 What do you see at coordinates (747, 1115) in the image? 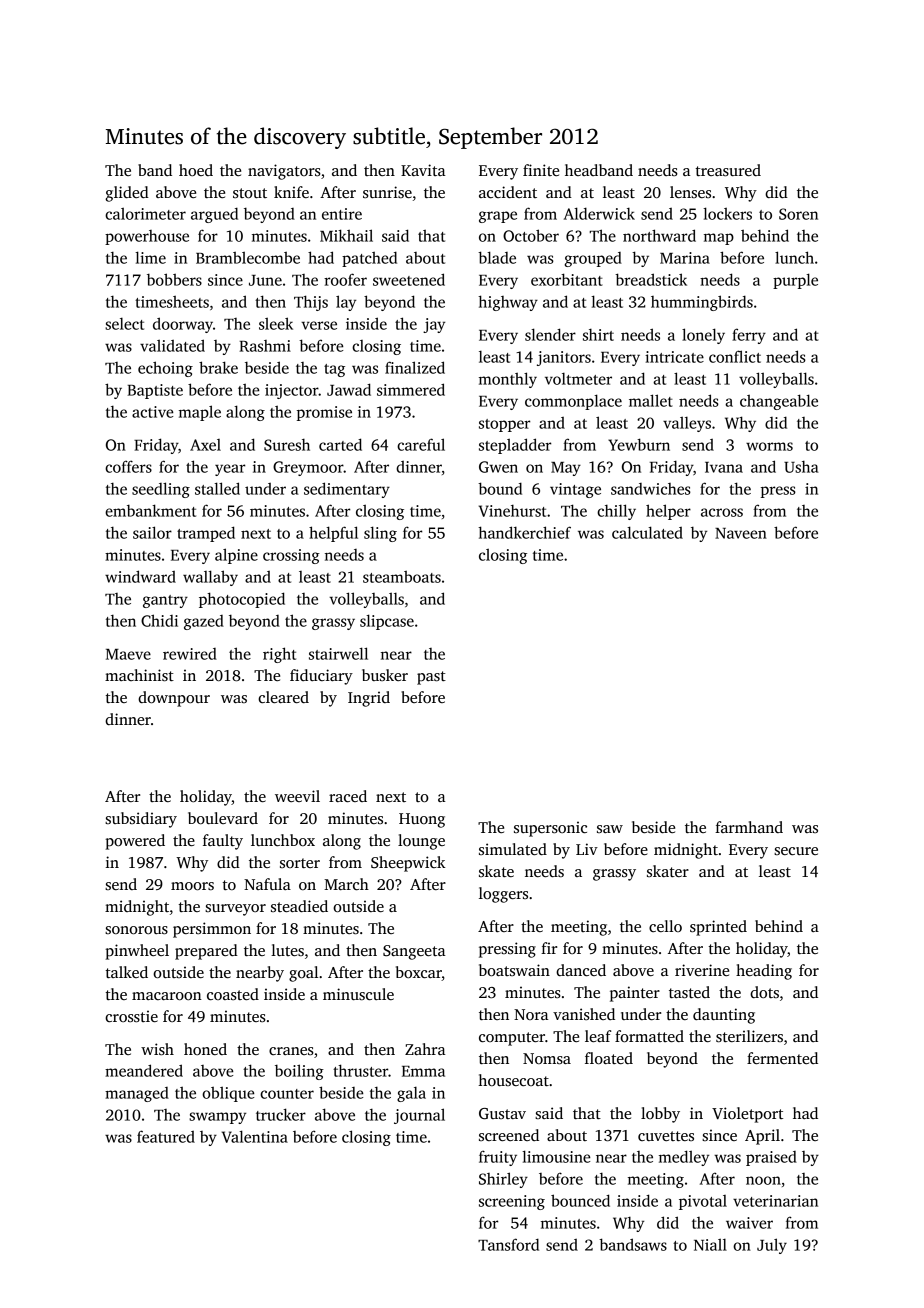
I see `Violetport` at bounding box center [747, 1115].
